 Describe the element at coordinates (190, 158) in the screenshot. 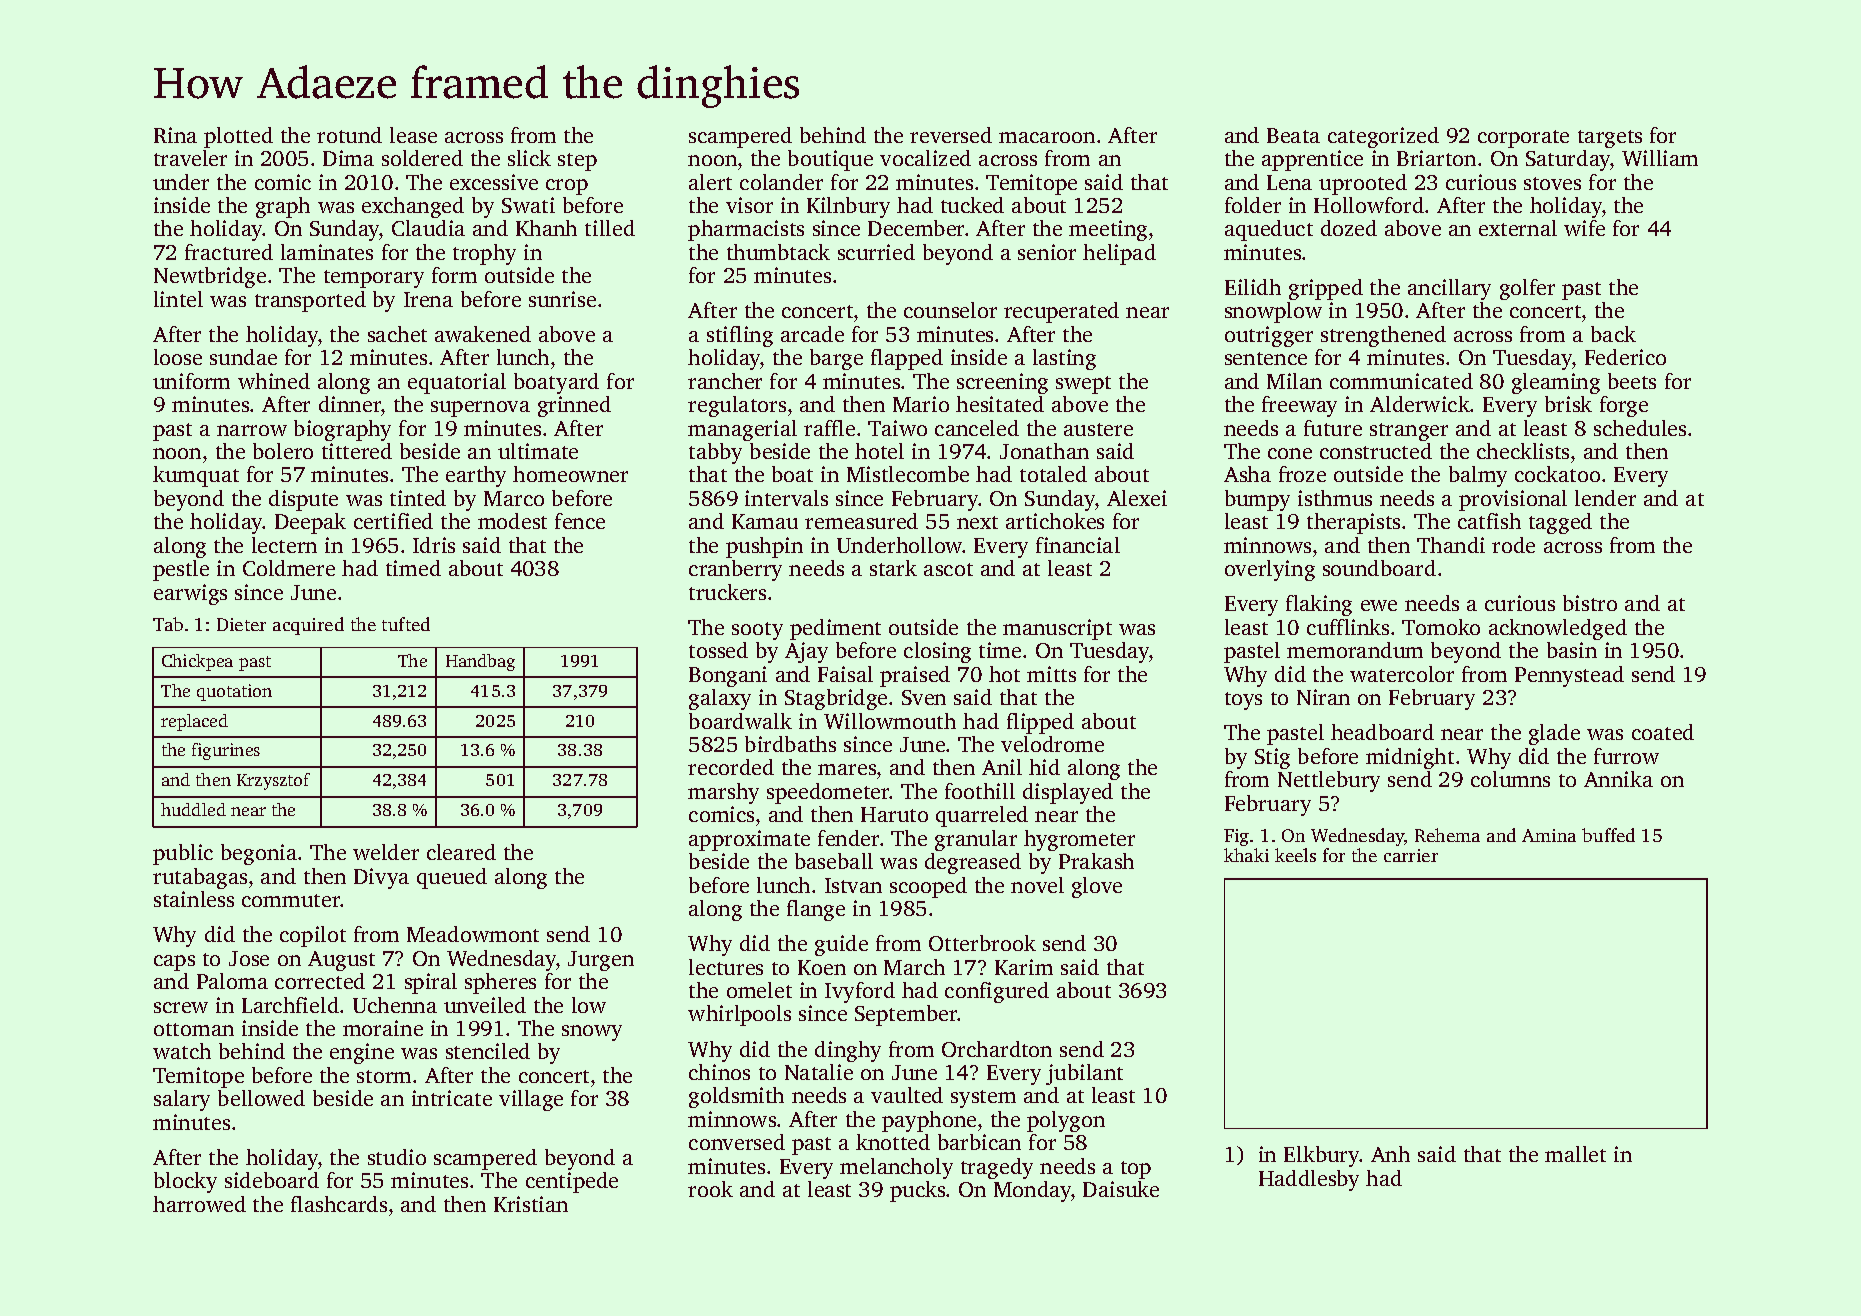

I see `traveler` at that location.
